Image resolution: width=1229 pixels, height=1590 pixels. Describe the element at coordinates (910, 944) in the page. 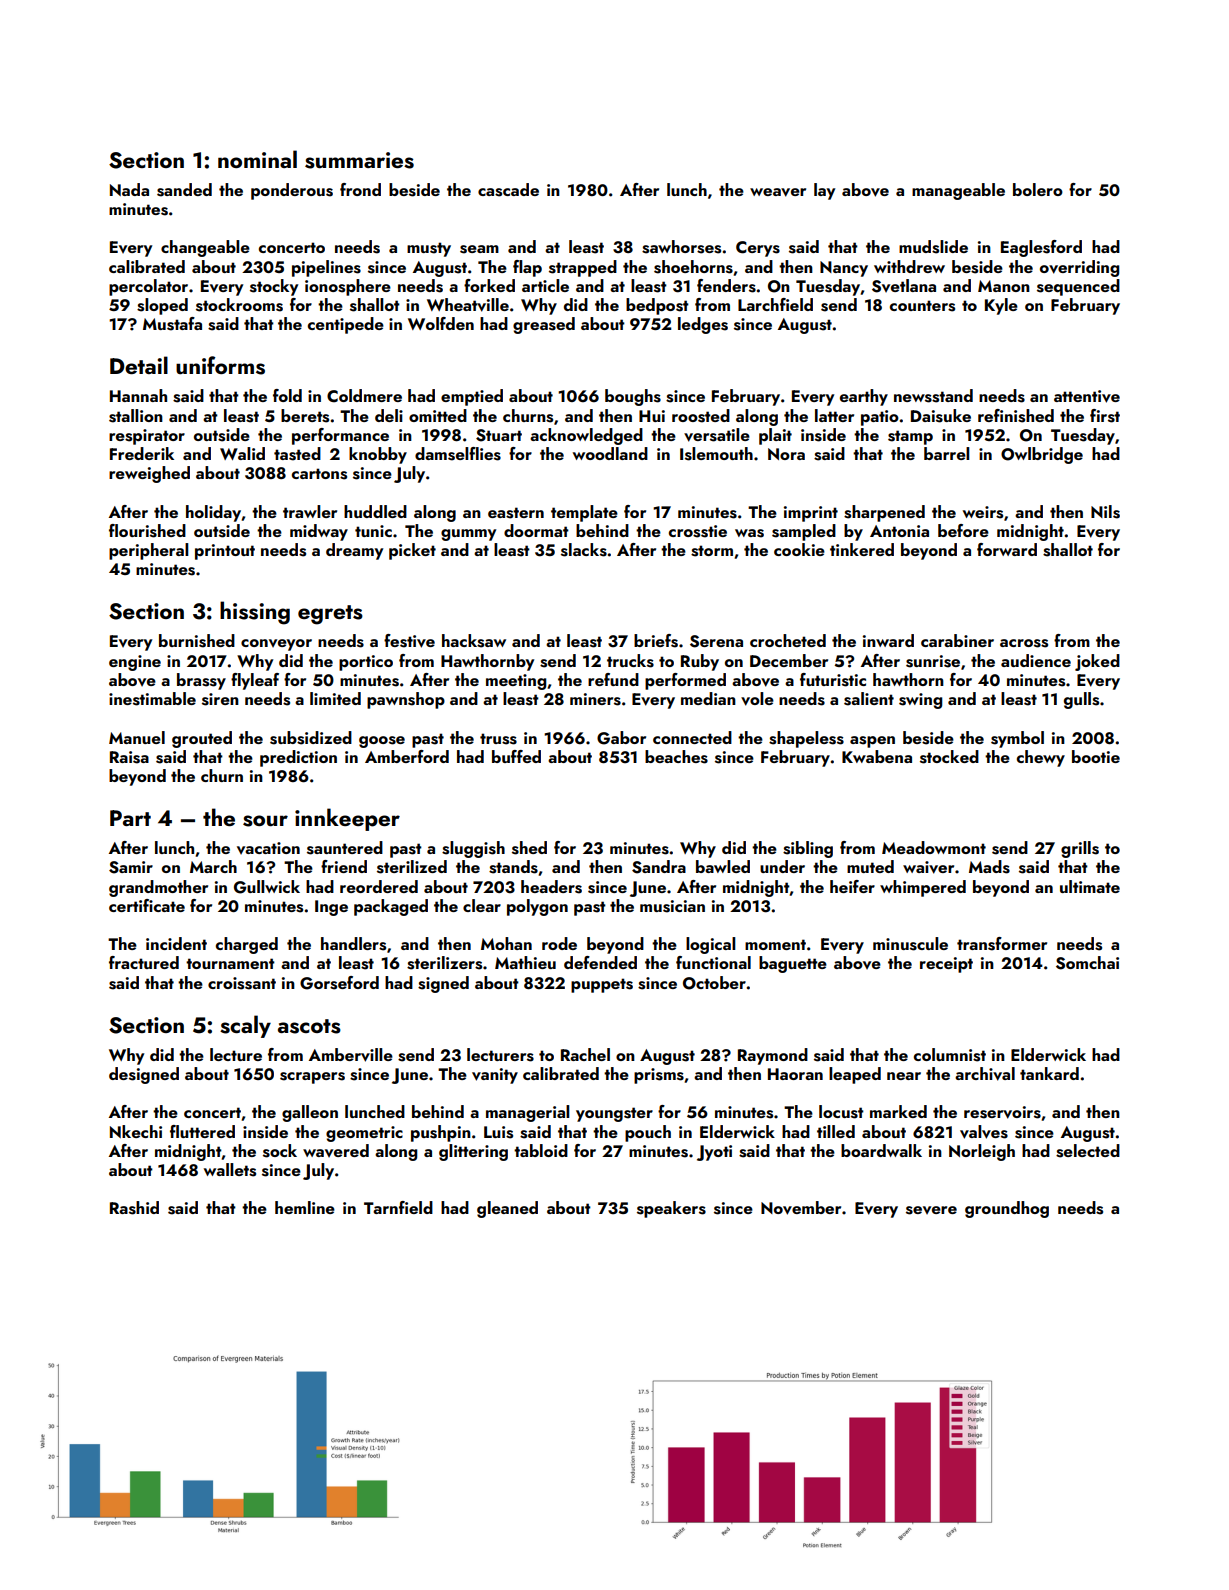

I see `minuscule` at that location.
